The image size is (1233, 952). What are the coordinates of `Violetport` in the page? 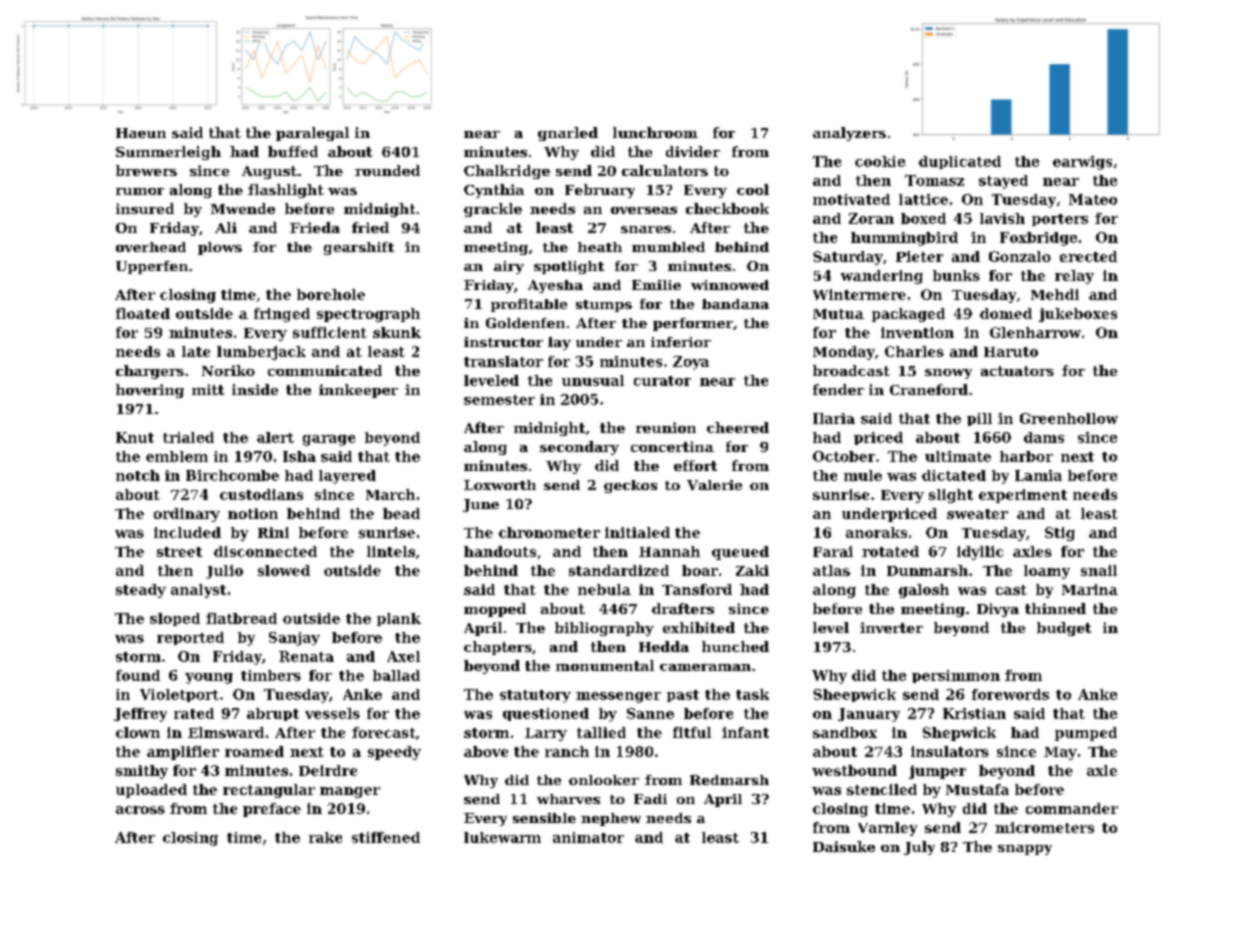 It's located at (179, 695).
